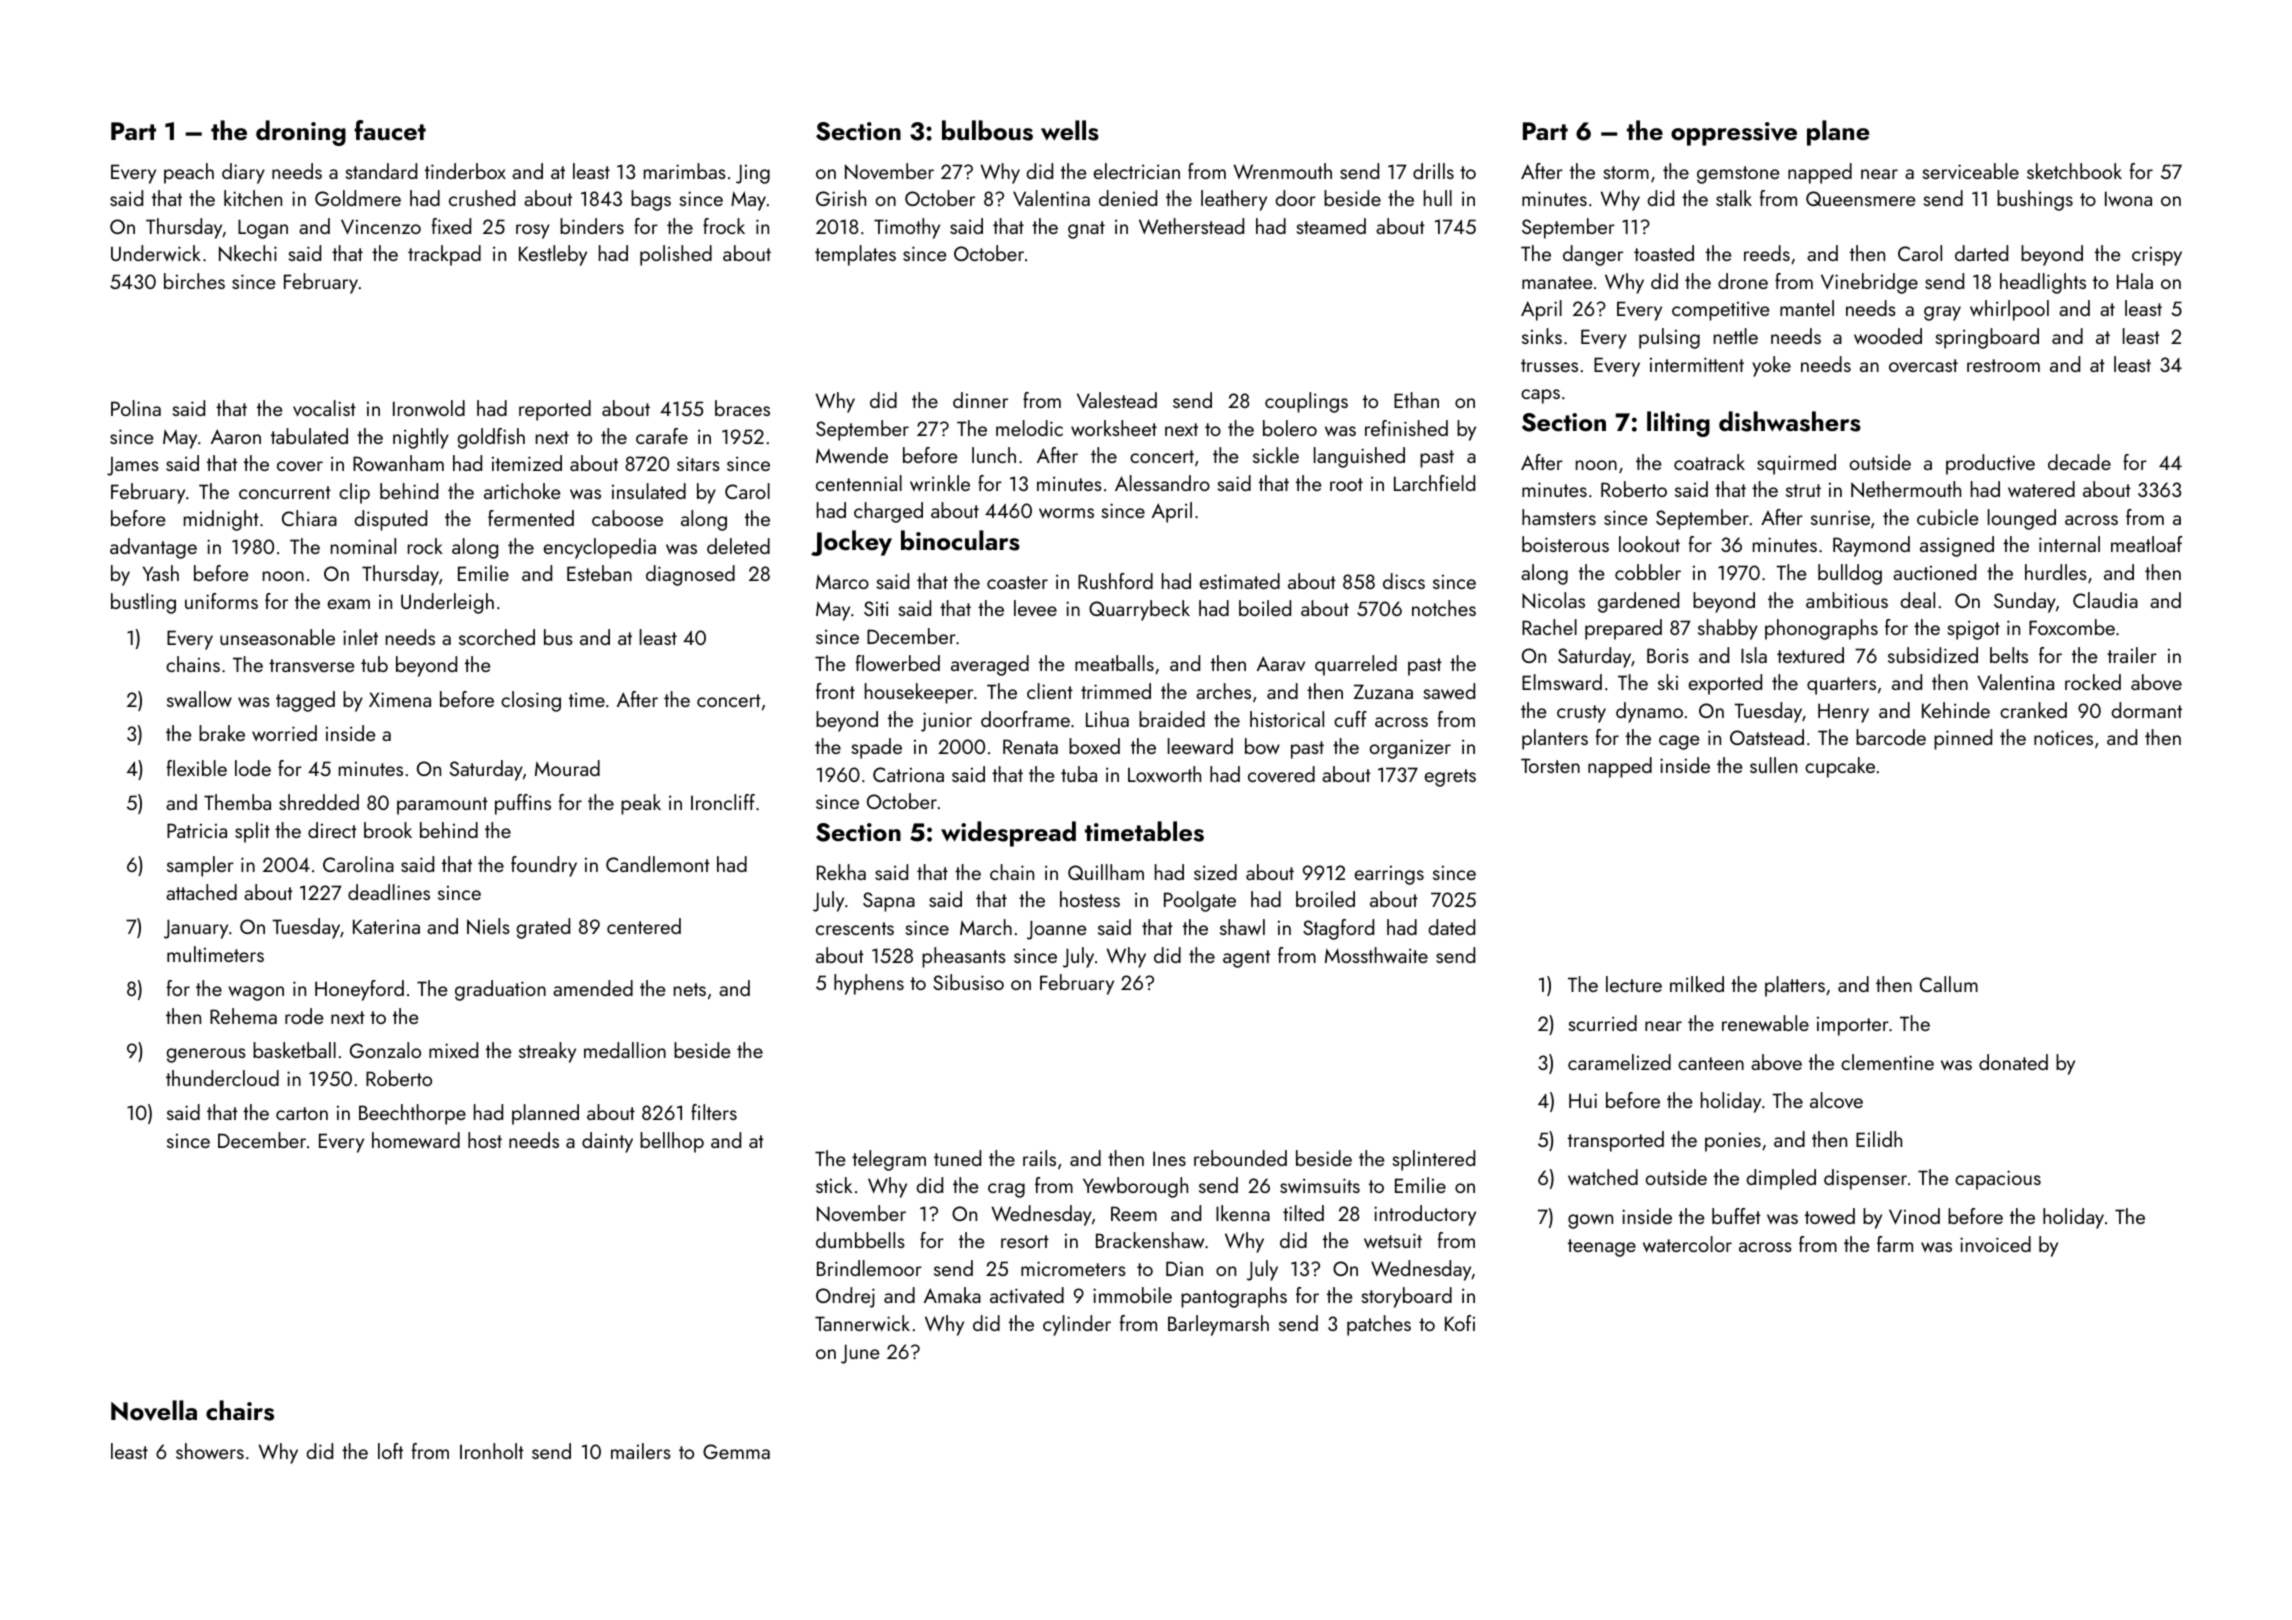  What do you see at coordinates (1070, 130) in the document?
I see `wells` at bounding box center [1070, 130].
